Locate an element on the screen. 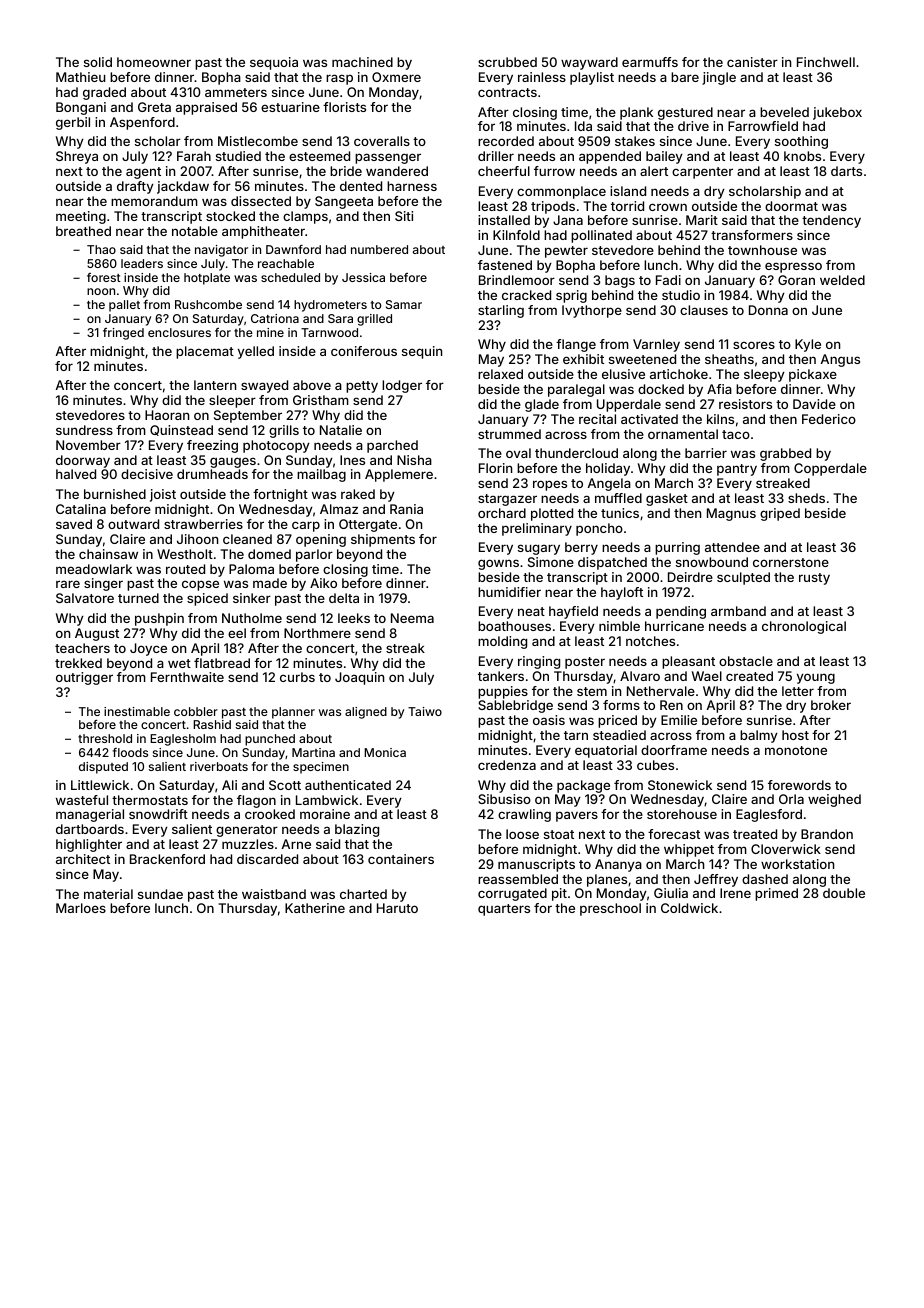  fringed is located at coordinates (123, 334).
